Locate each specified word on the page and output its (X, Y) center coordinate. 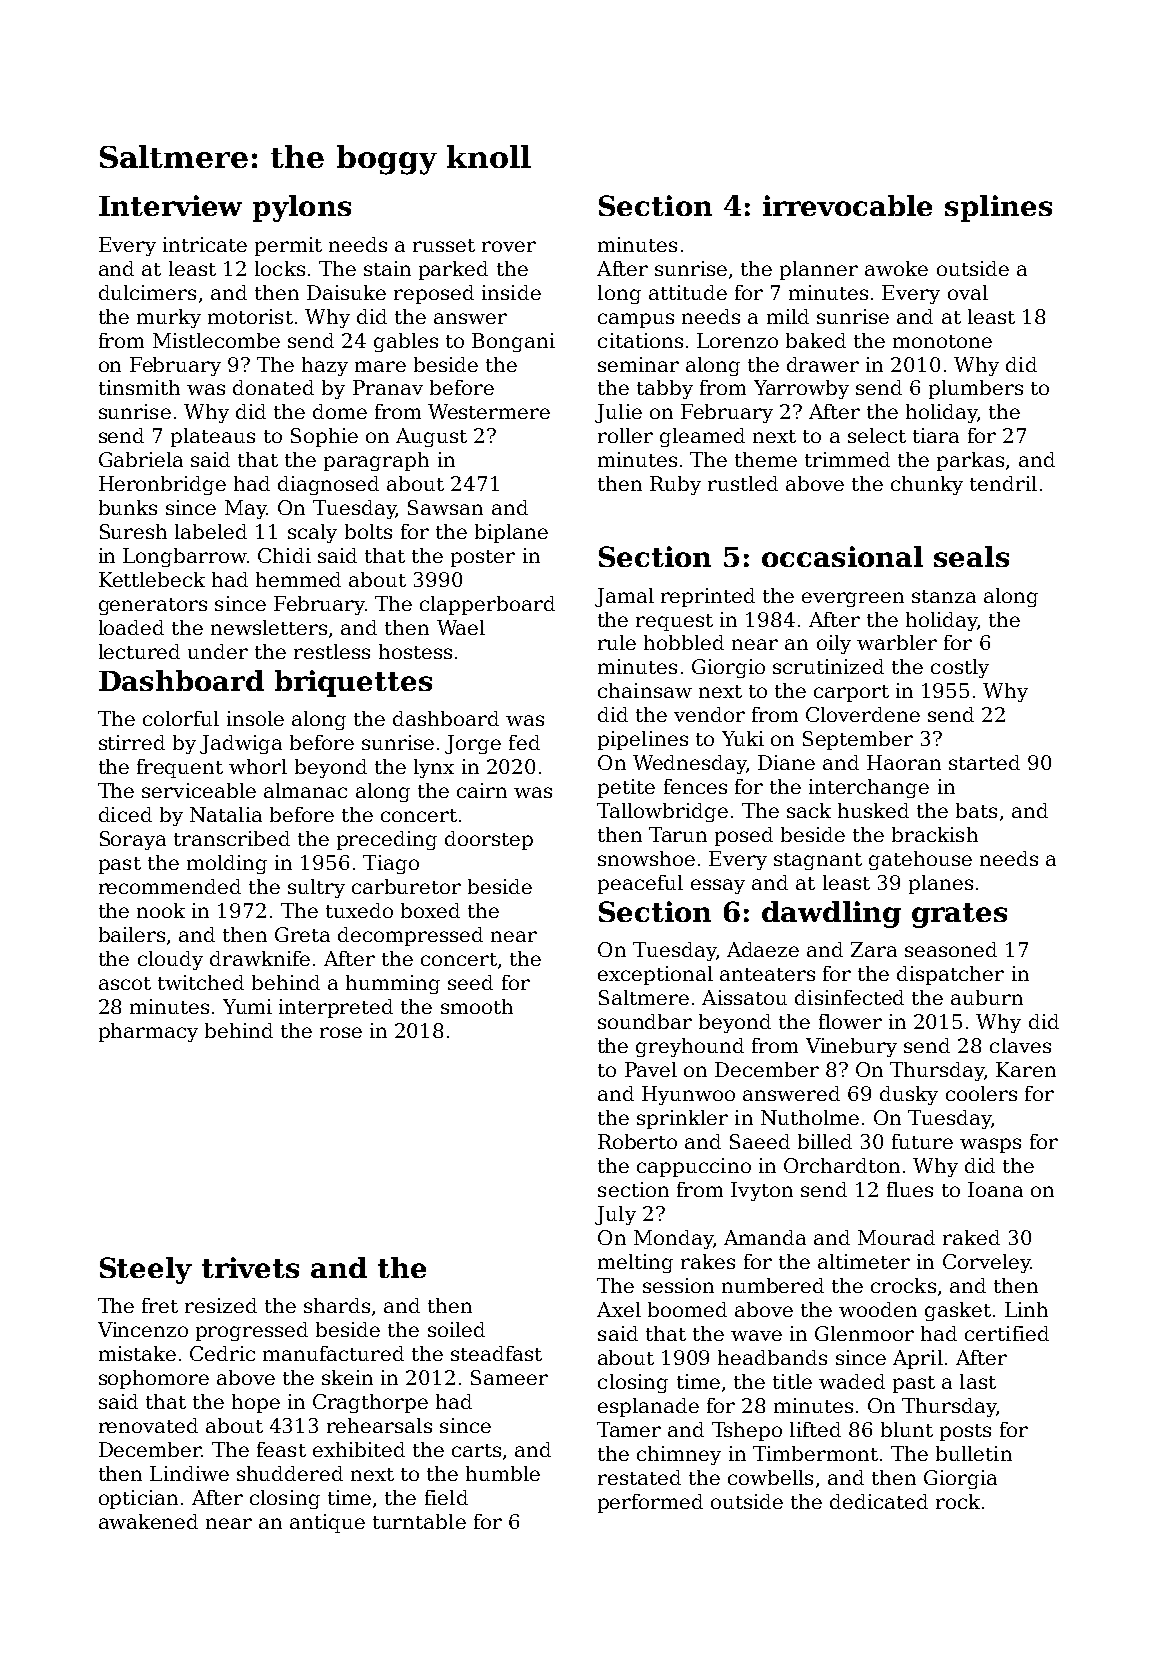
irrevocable (847, 205)
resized (221, 1305)
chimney (679, 1455)
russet (444, 245)
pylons (302, 208)
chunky (927, 485)
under (218, 651)
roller (625, 435)
